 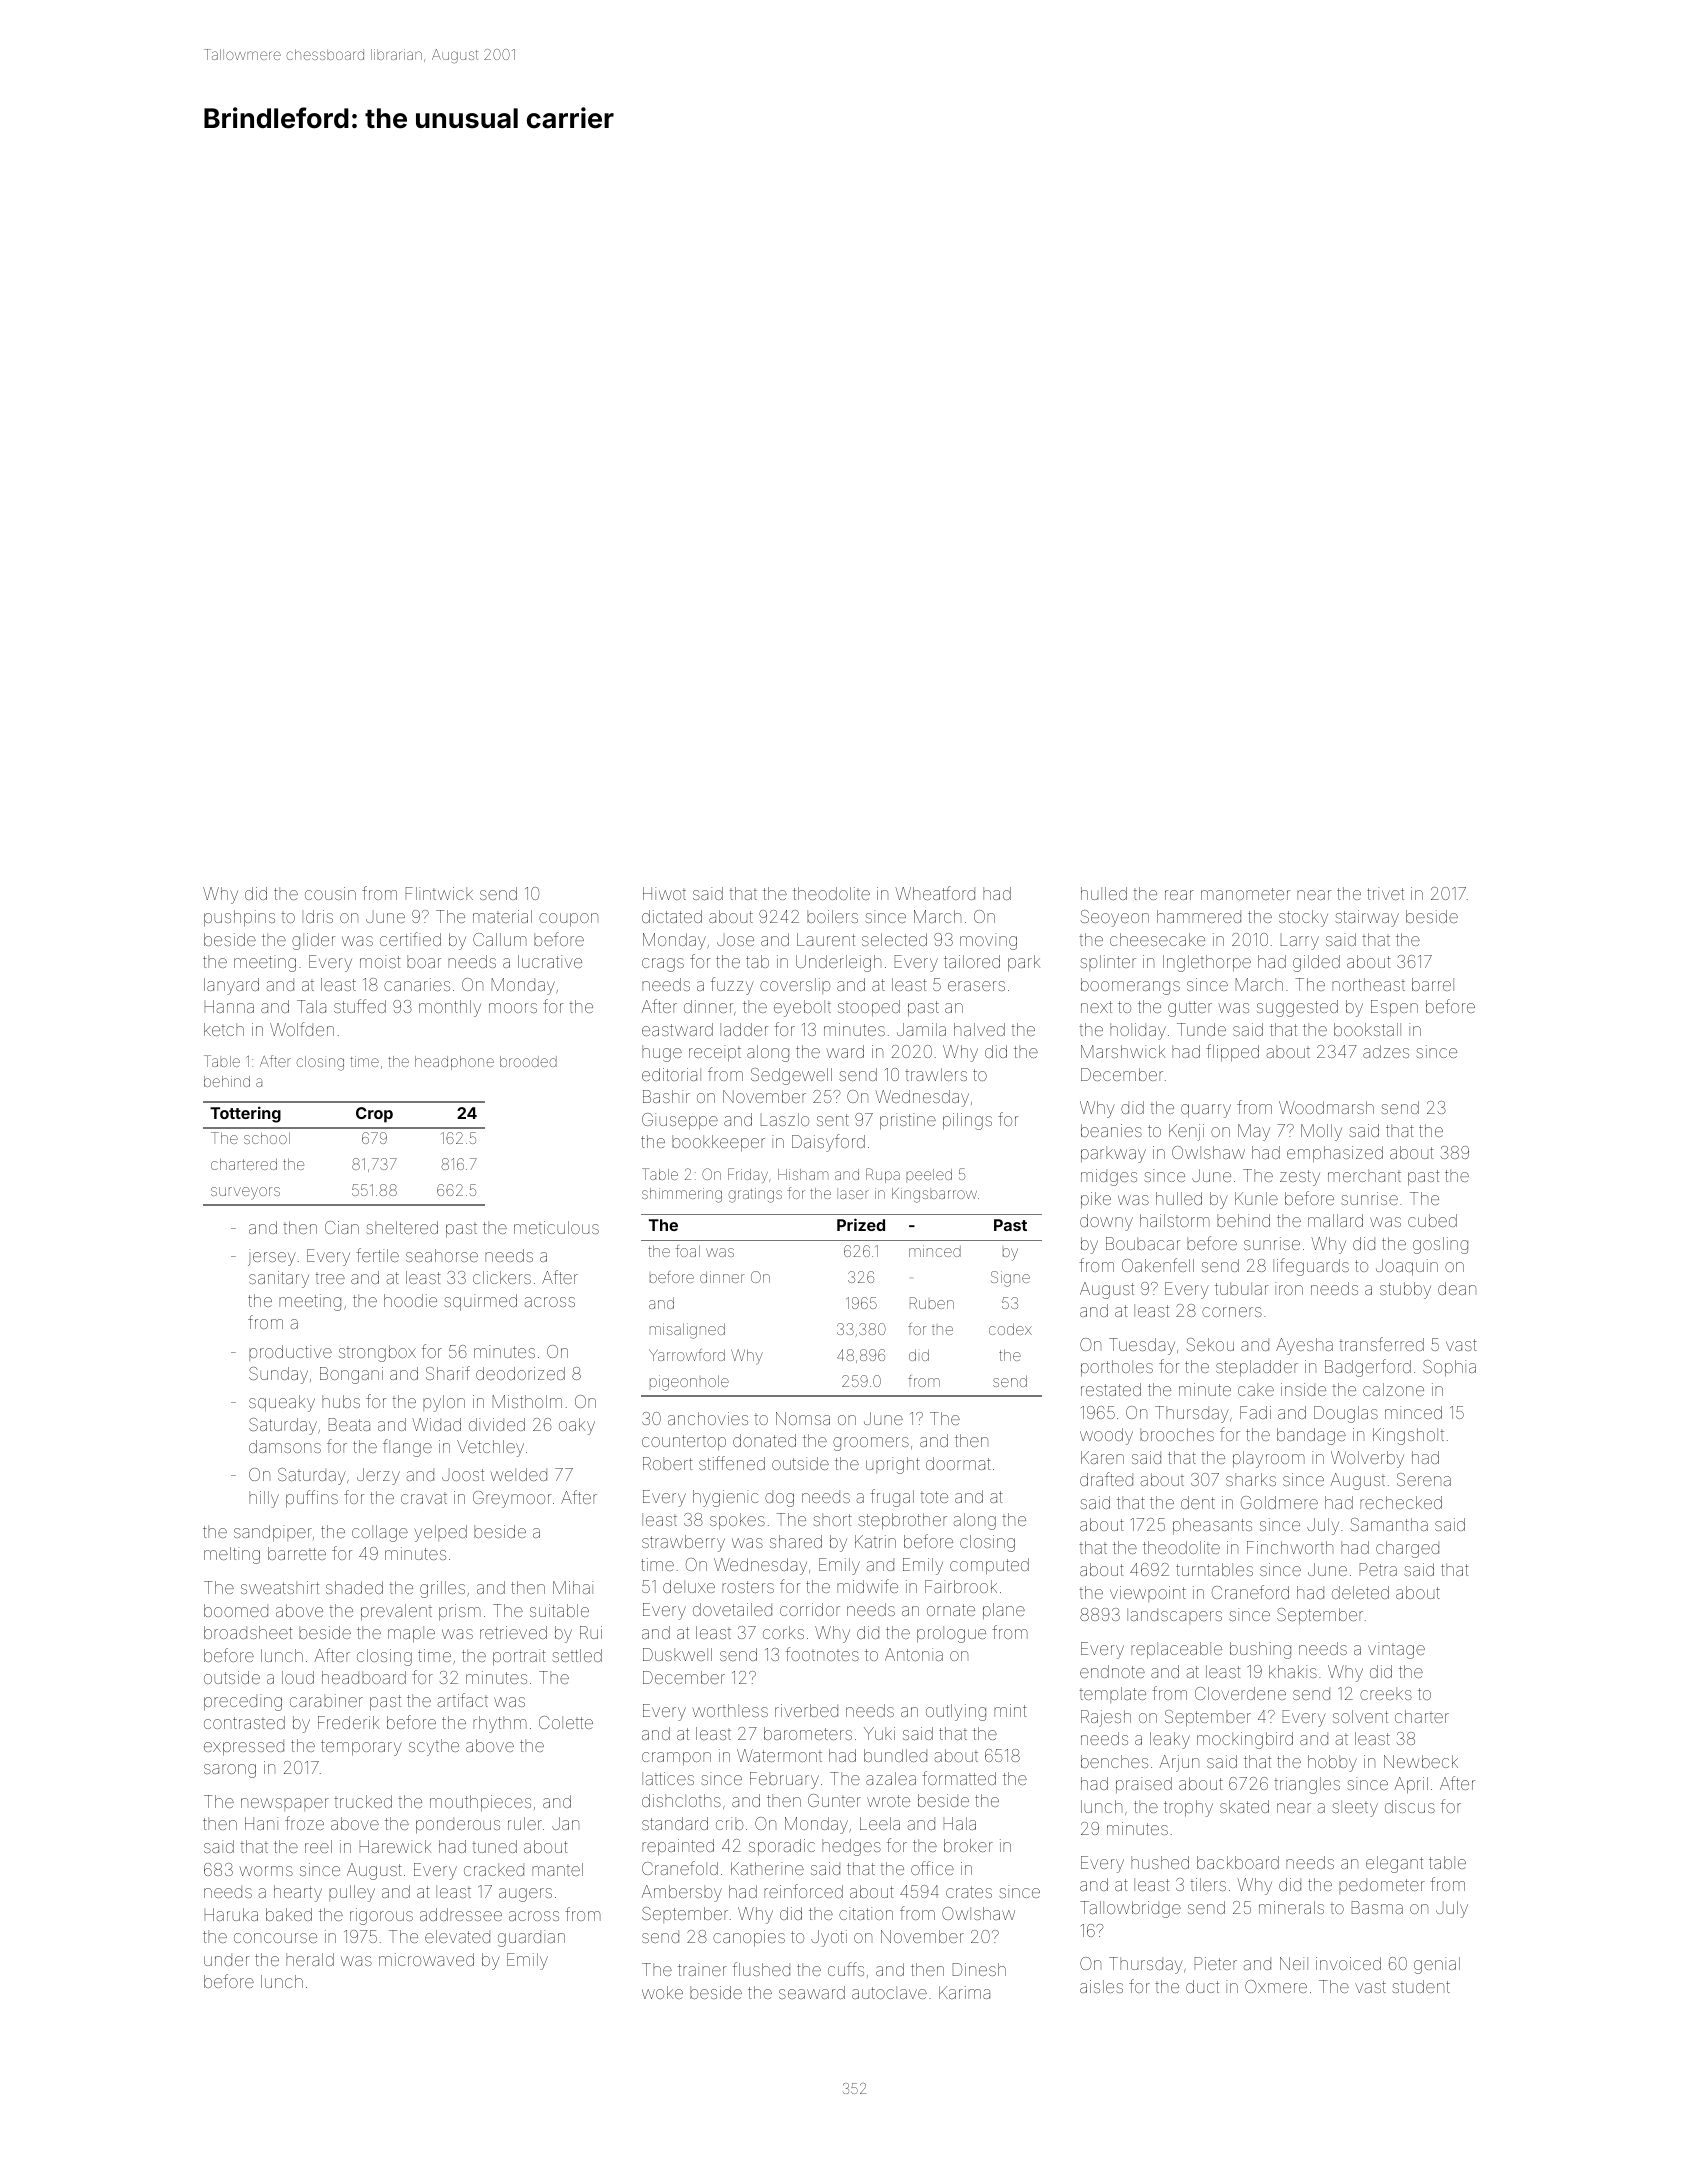 I want to click on Woodmarsh, so click(x=1326, y=1107).
